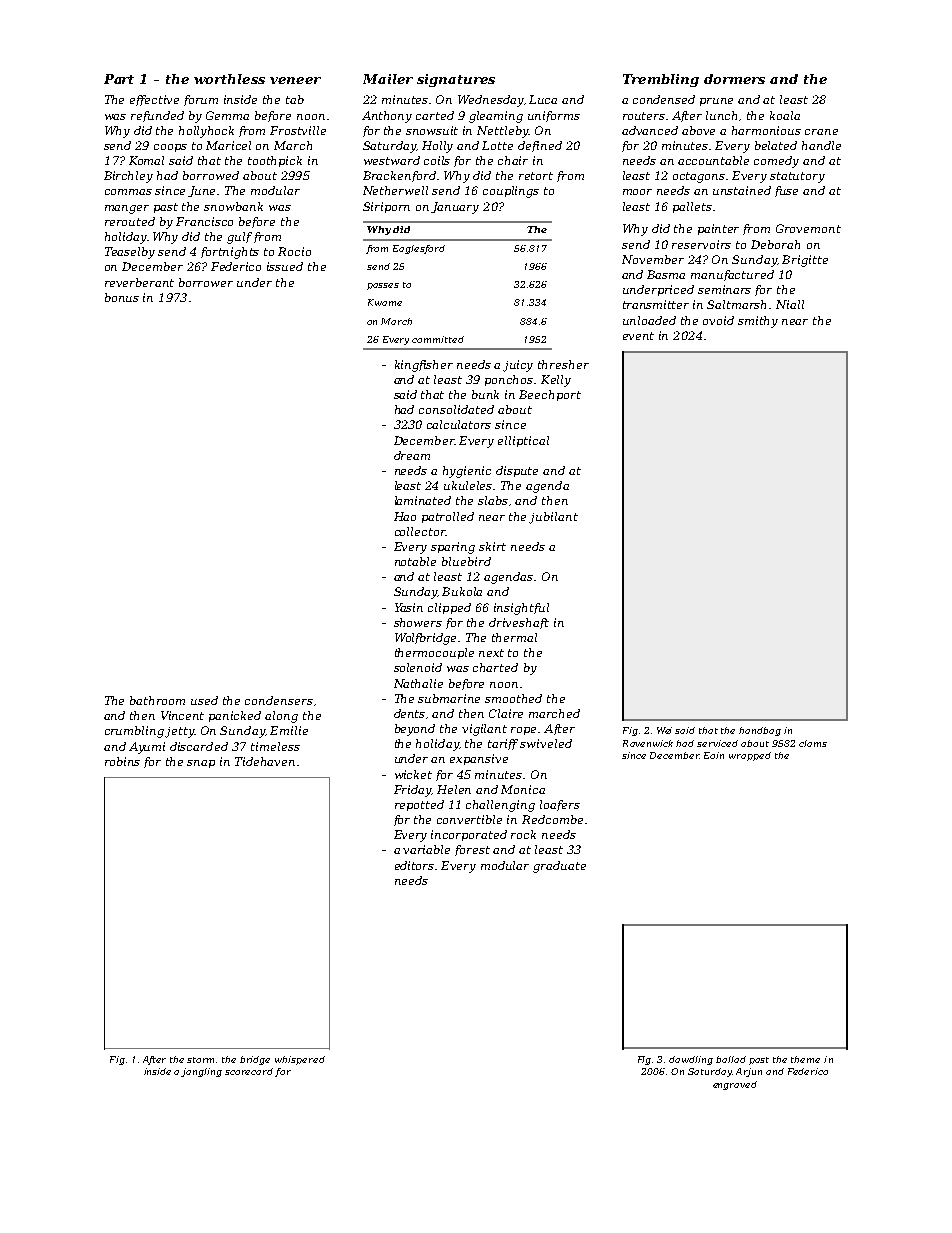  I want to click on smithy, so click(758, 322).
